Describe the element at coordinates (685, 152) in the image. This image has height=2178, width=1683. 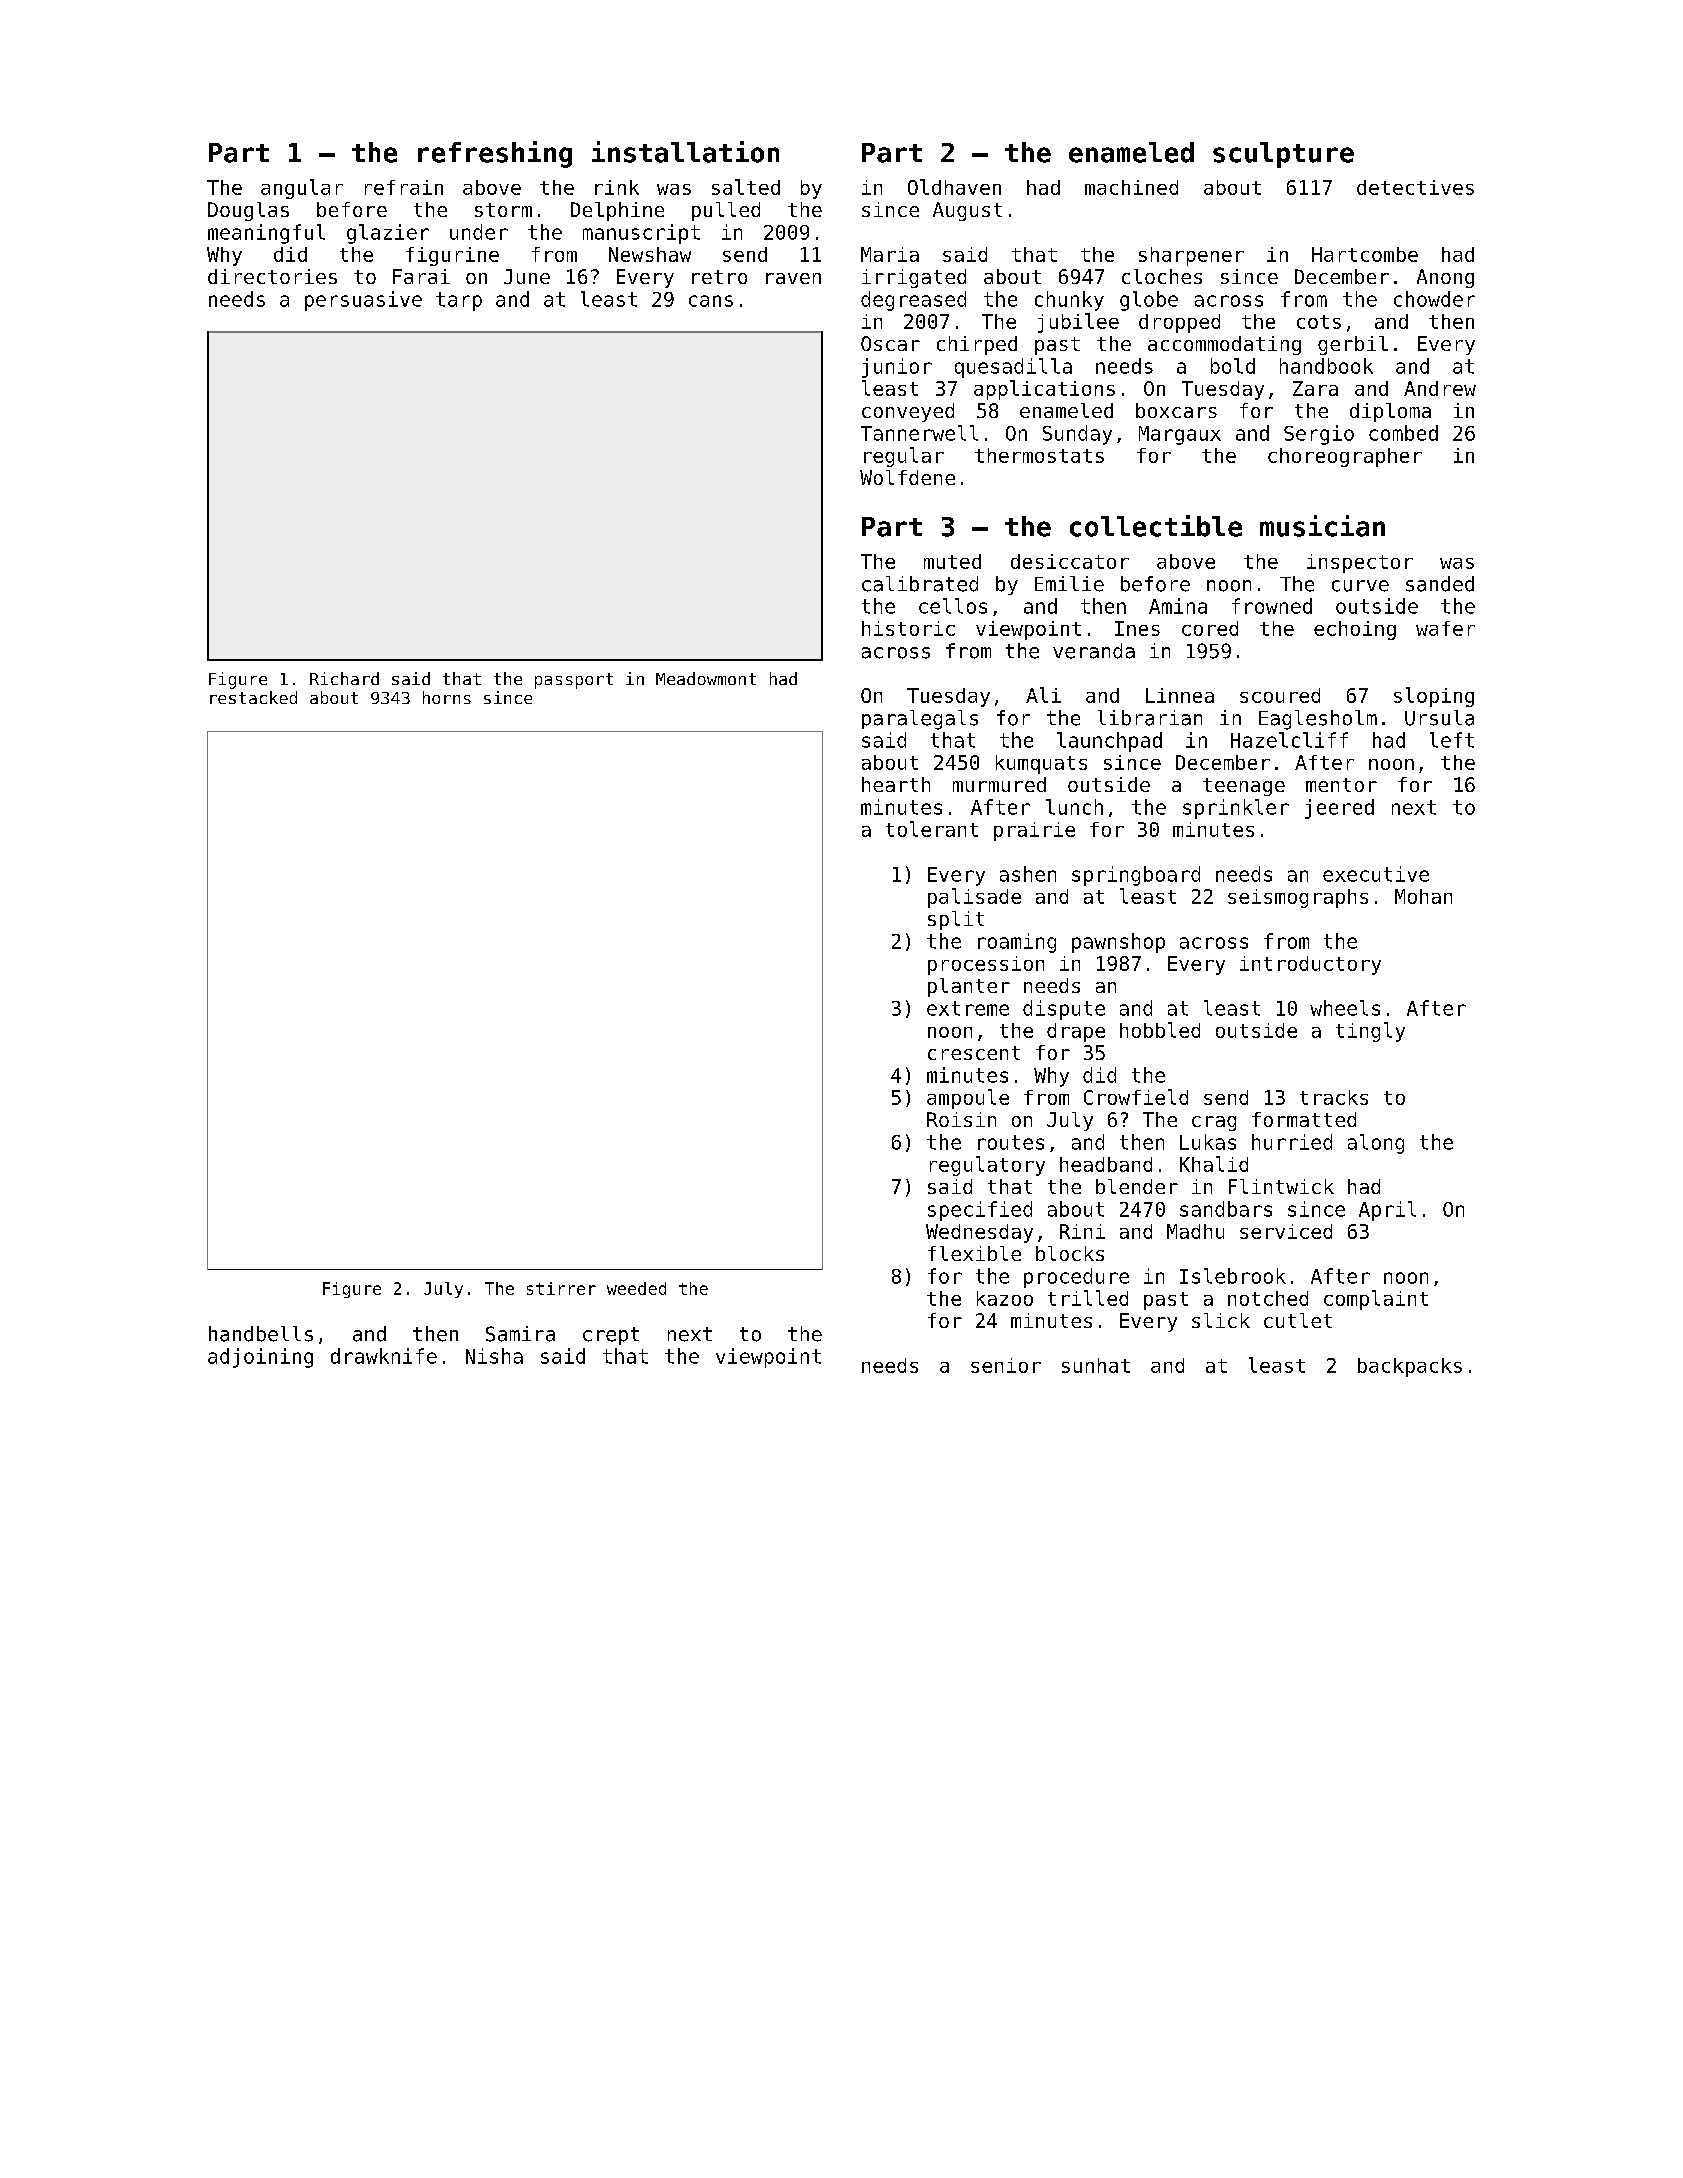
I see `installation` at that location.
